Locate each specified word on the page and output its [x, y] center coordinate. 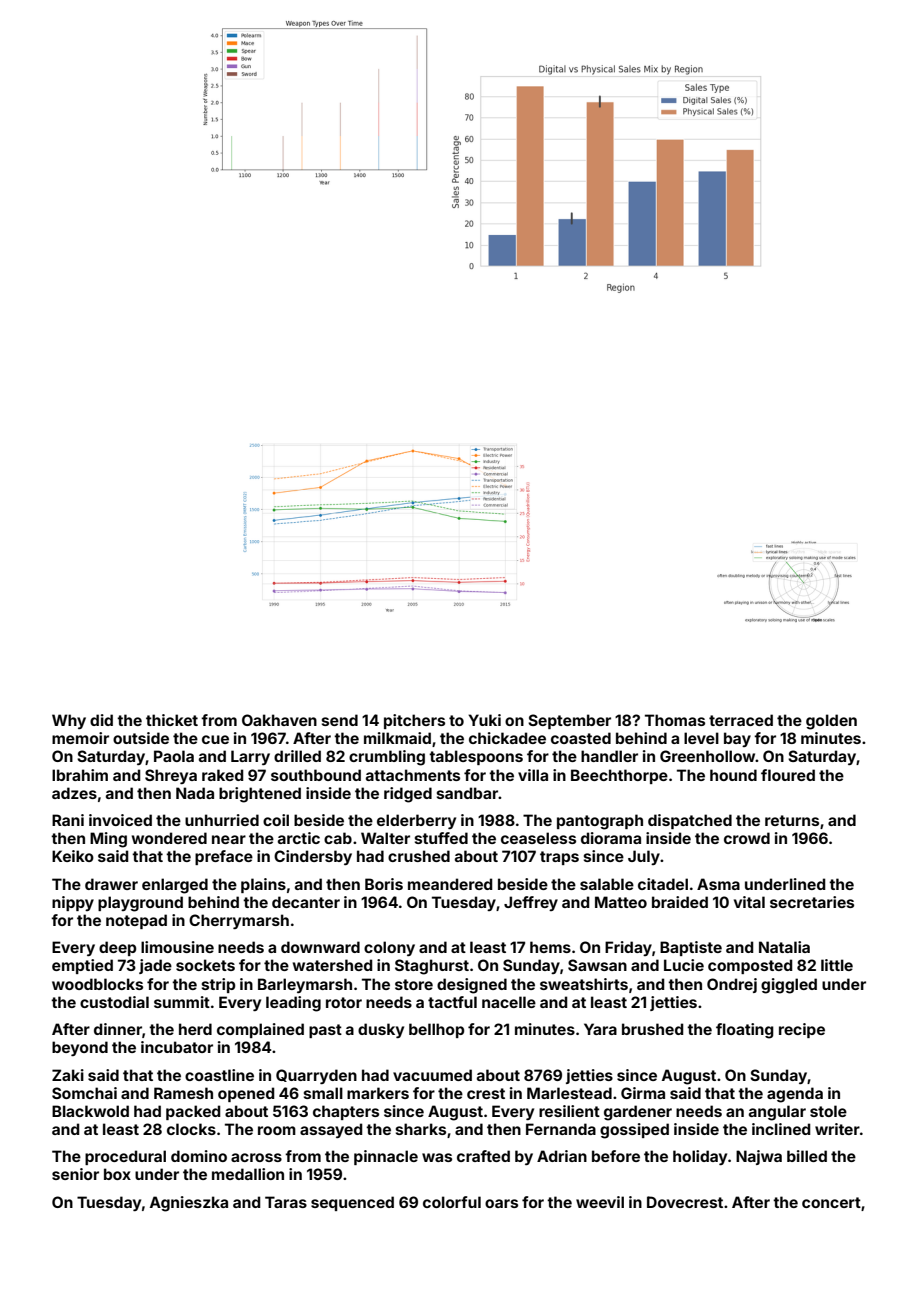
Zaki [68, 1075]
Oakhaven [279, 720]
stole [828, 1111]
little [837, 965]
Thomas [675, 720]
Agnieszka [189, 1204]
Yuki [484, 720]
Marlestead [569, 1093]
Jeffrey [531, 903]
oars [501, 1203]
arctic [299, 838]
